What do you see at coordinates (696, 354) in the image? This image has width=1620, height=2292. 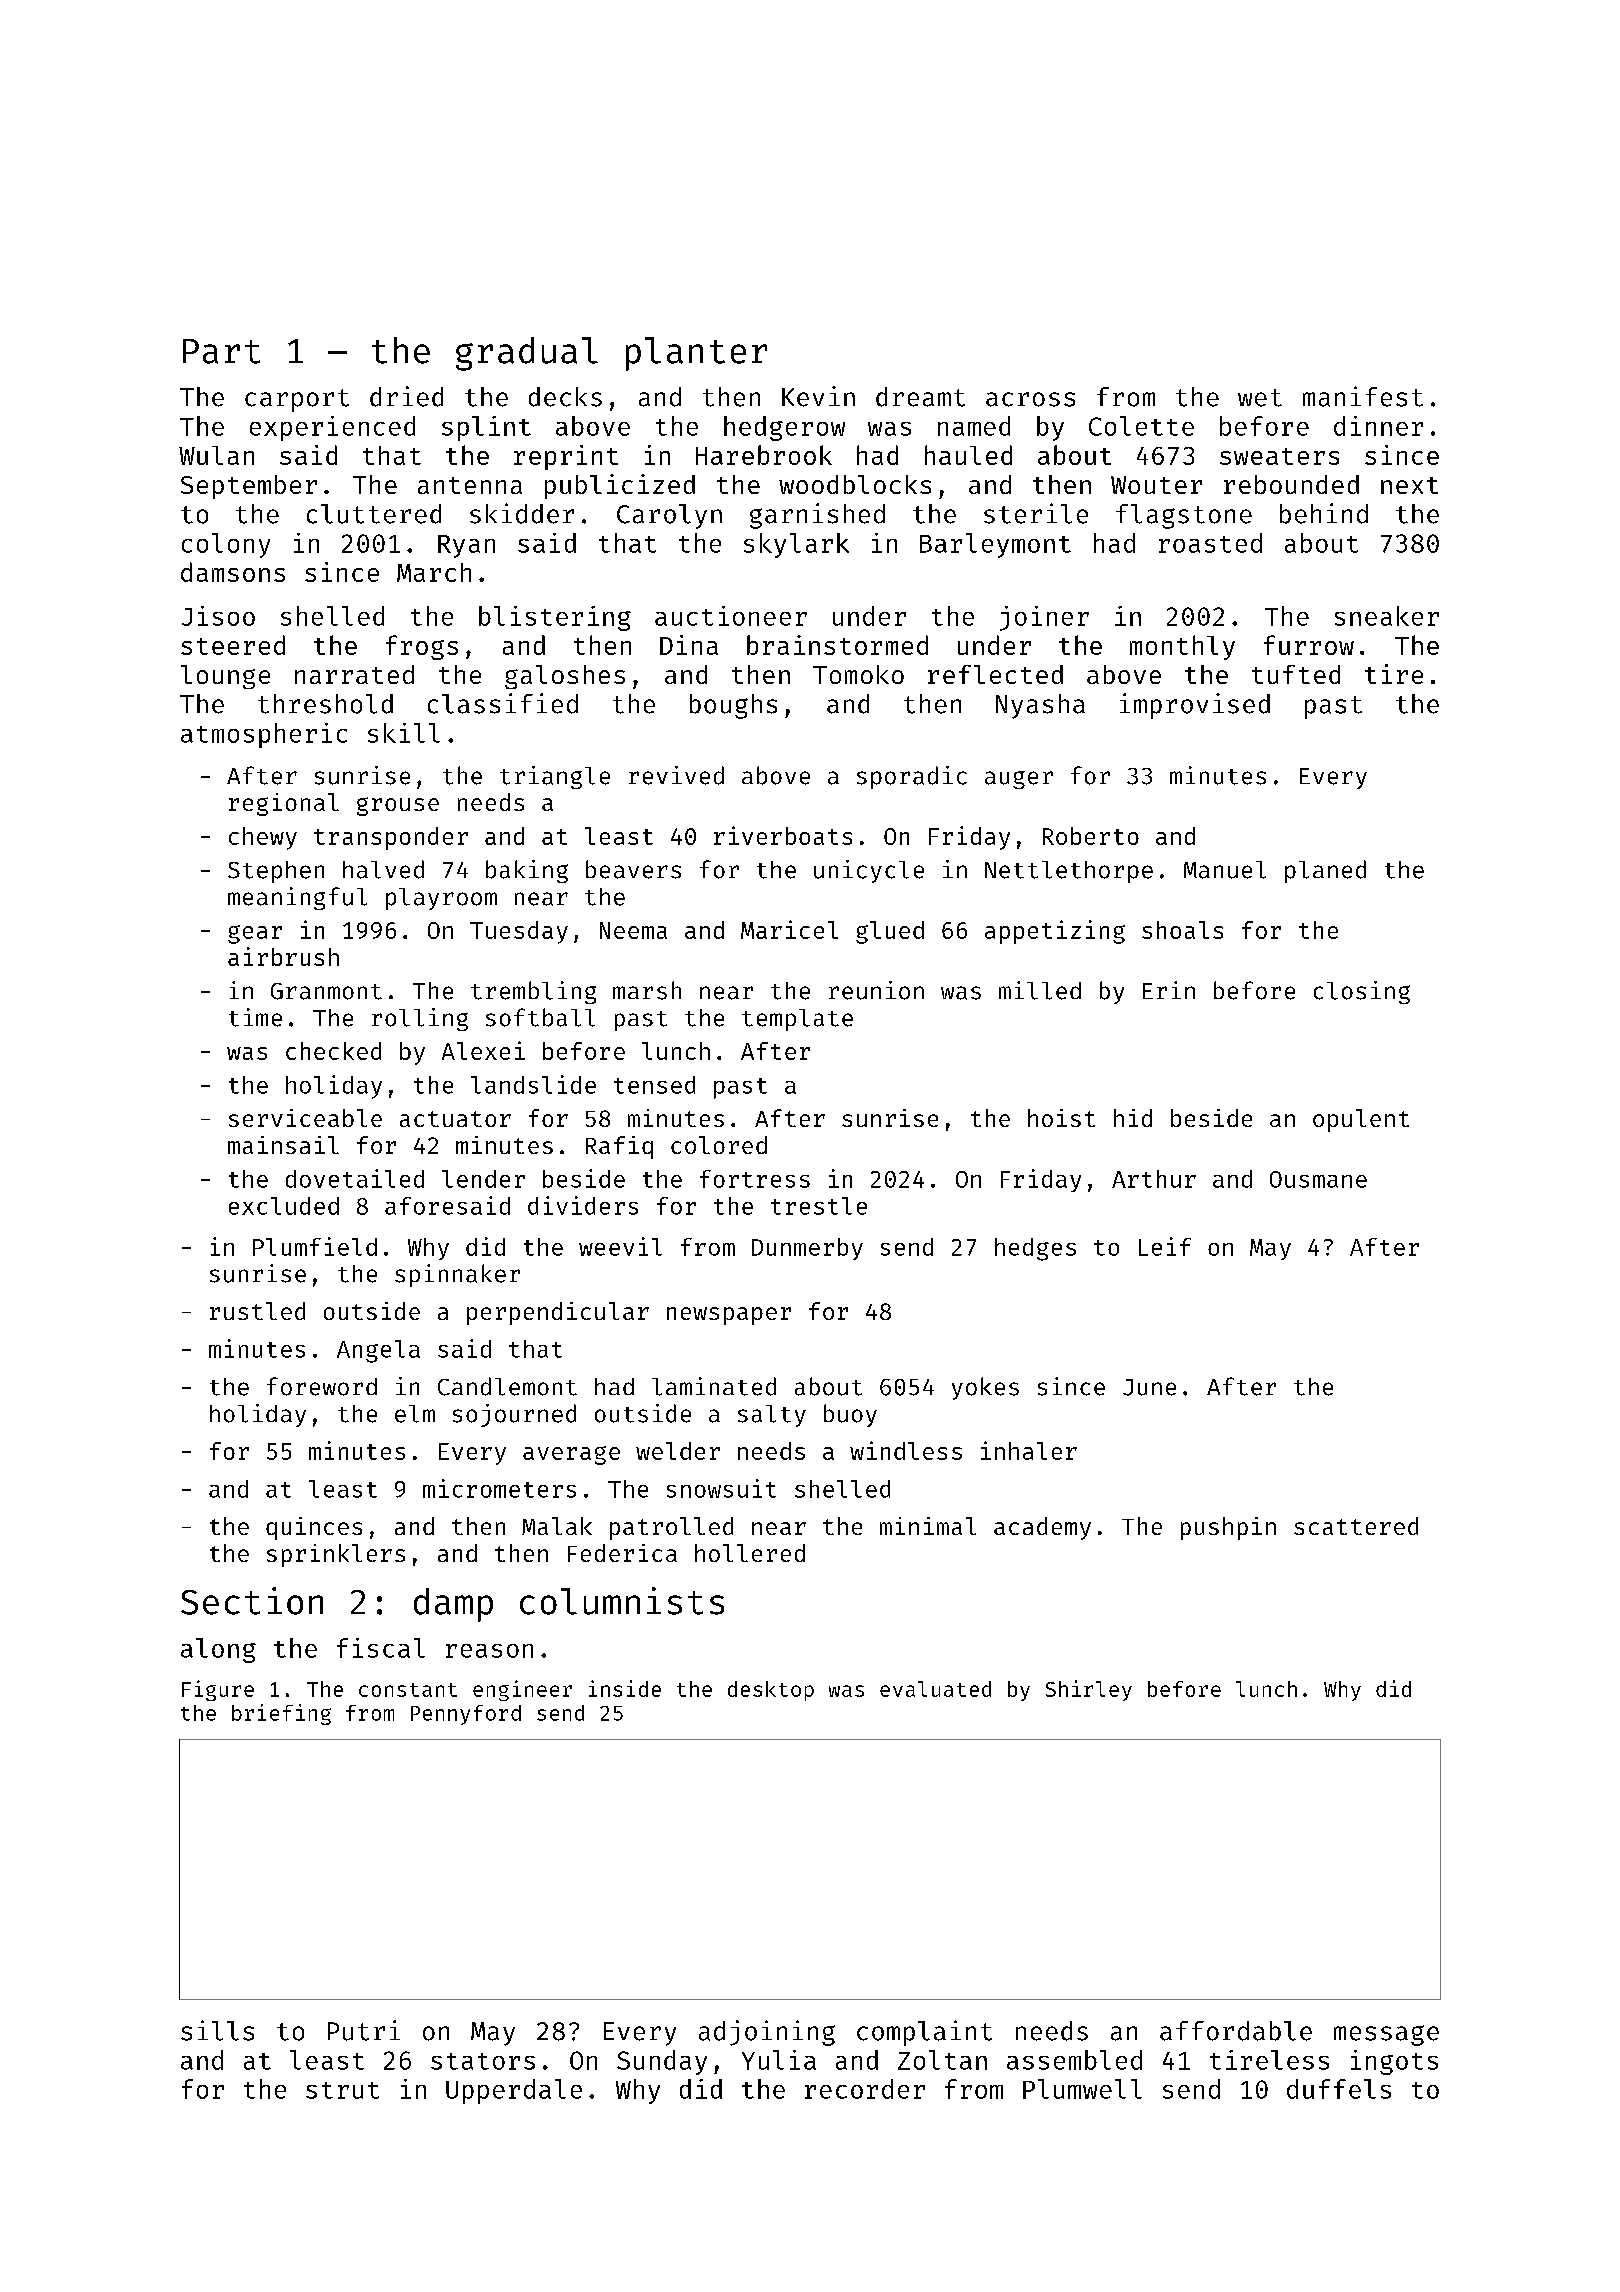 I see `planter` at bounding box center [696, 354].
